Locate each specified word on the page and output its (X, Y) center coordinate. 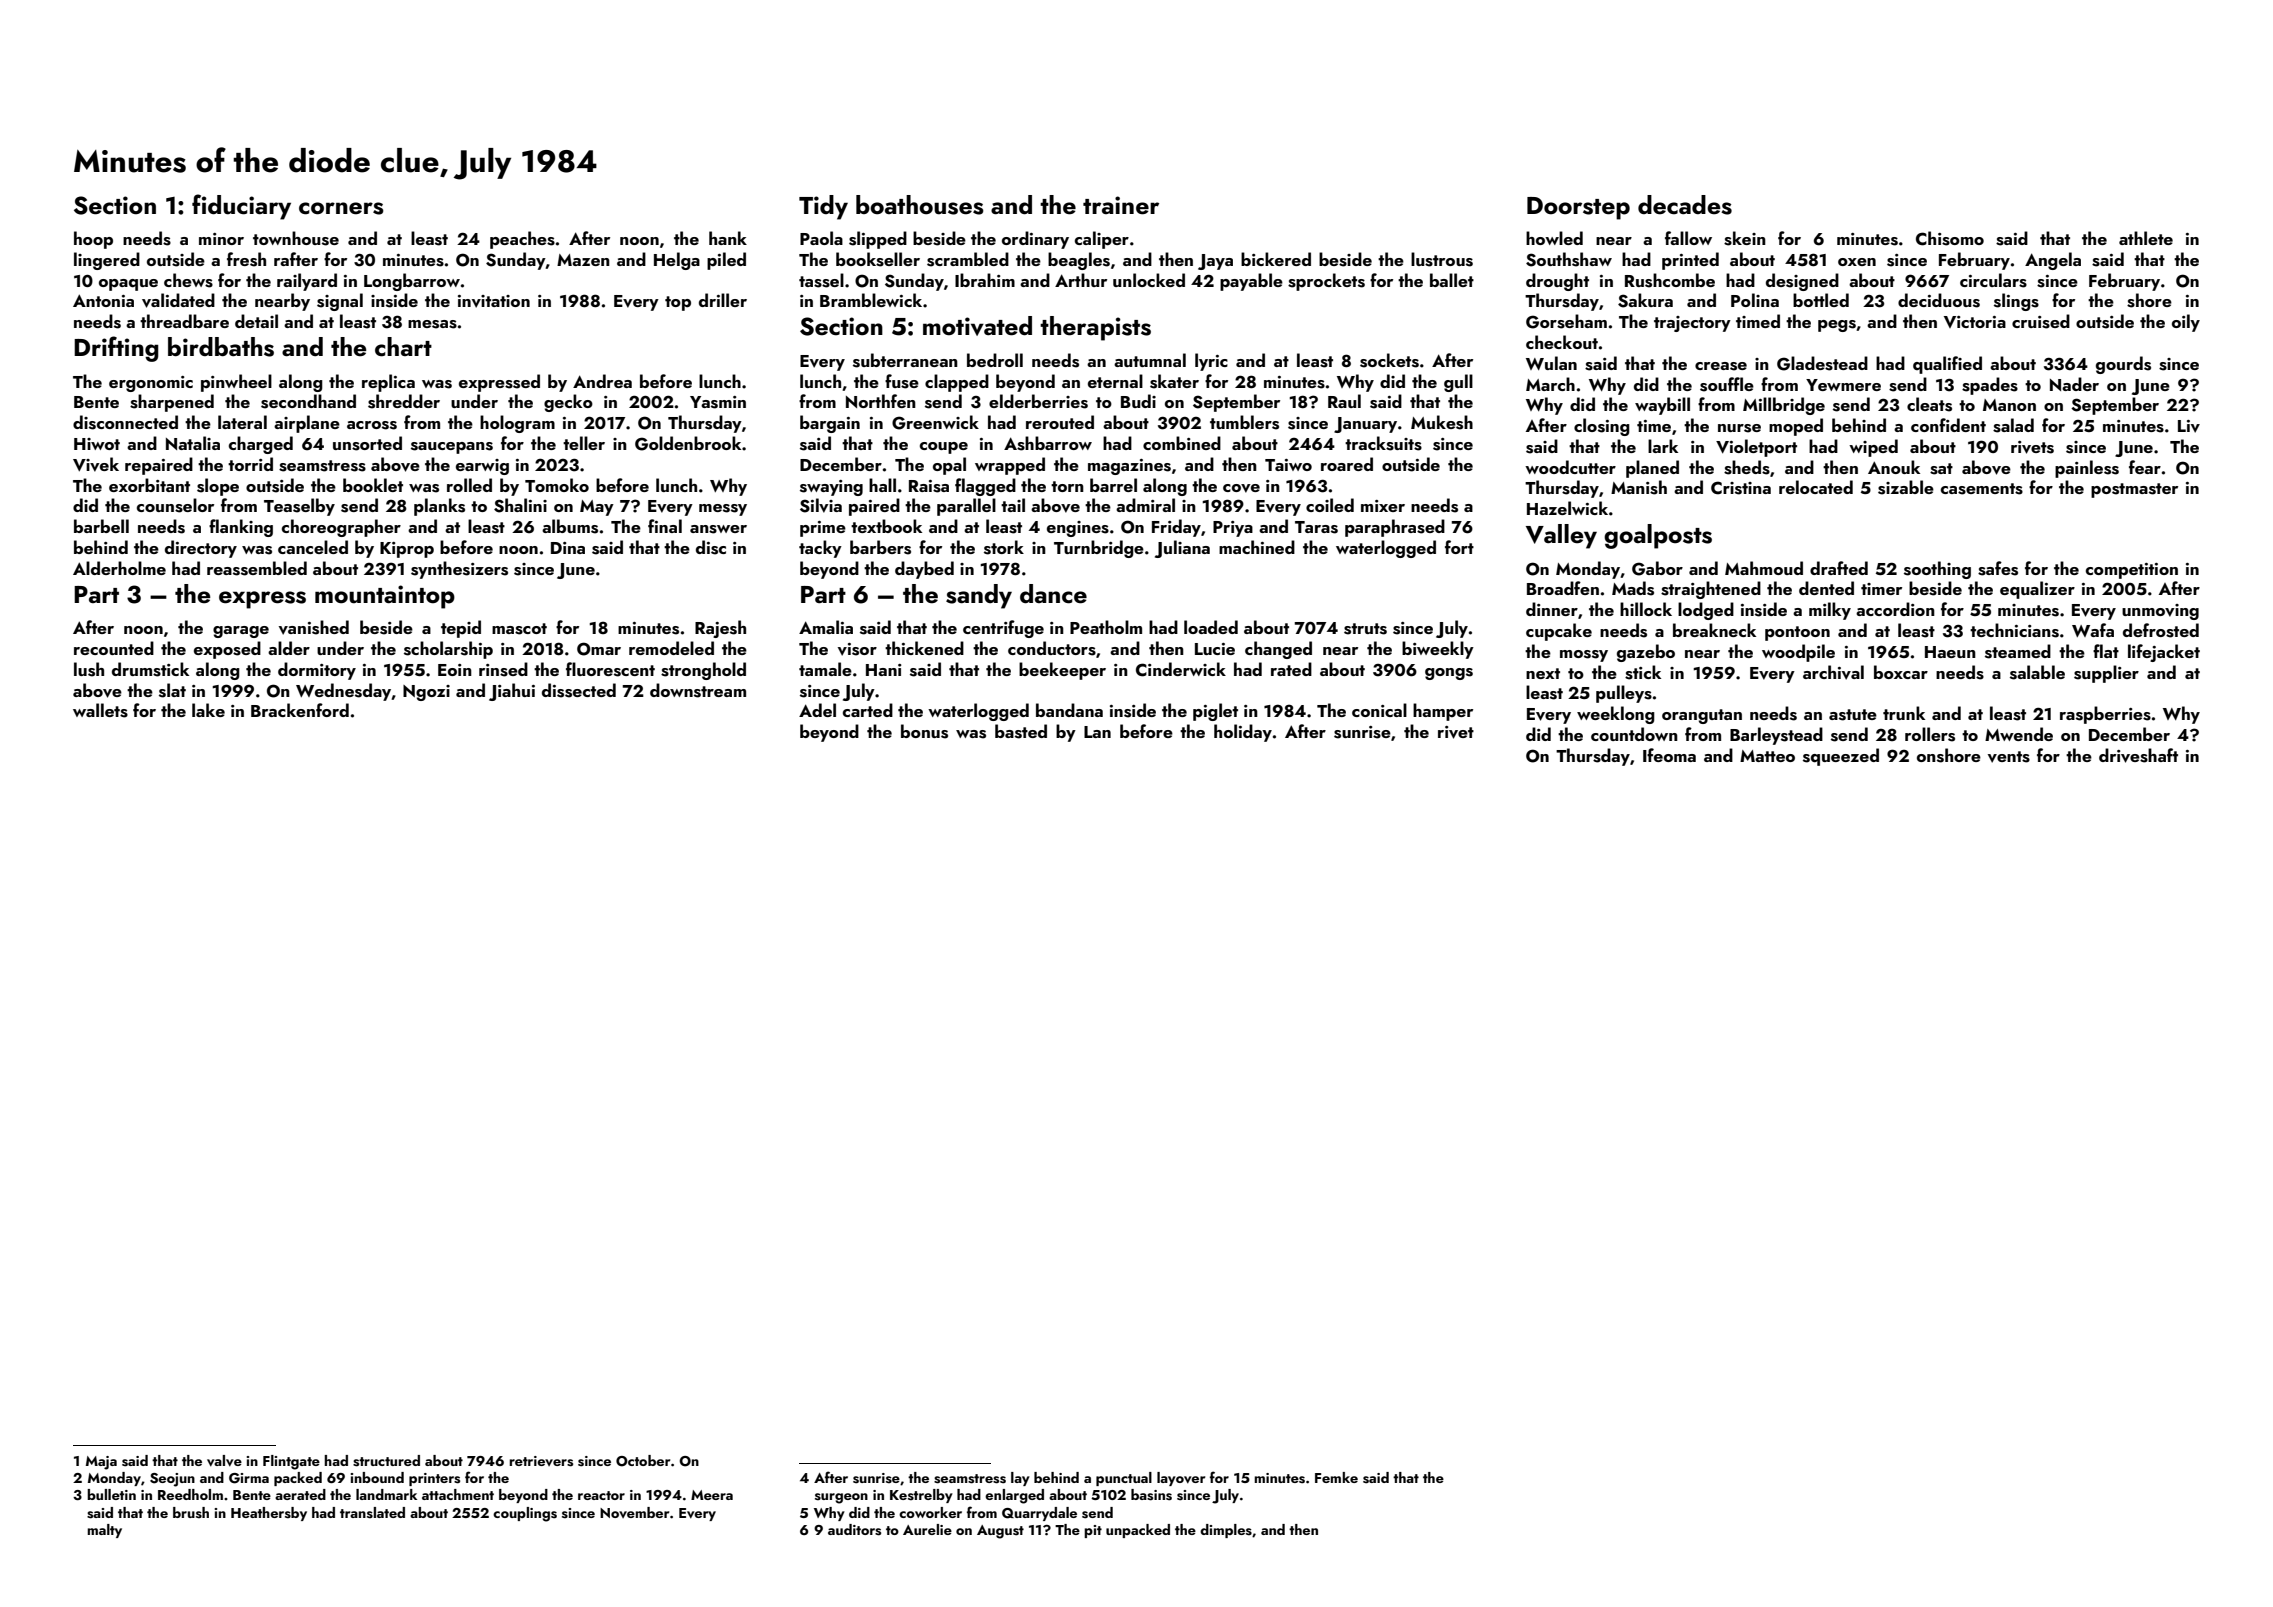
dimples (1226, 1531)
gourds (2123, 365)
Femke (1336, 1477)
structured (386, 1461)
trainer (1121, 205)
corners (341, 208)
